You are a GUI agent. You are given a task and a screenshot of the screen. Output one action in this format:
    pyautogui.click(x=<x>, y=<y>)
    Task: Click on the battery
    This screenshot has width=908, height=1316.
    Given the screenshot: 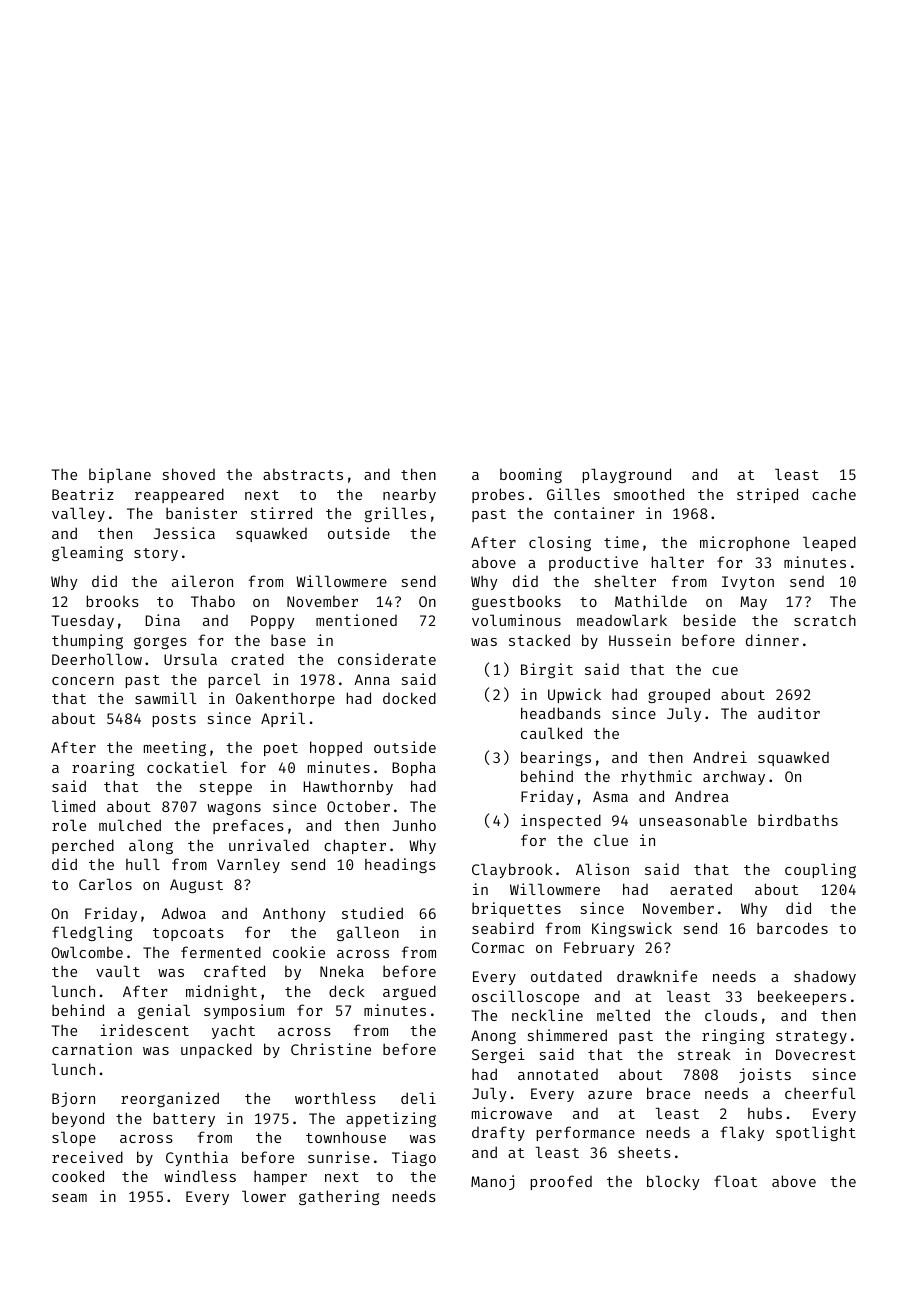 What is the action you would take?
    pyautogui.click(x=184, y=1119)
